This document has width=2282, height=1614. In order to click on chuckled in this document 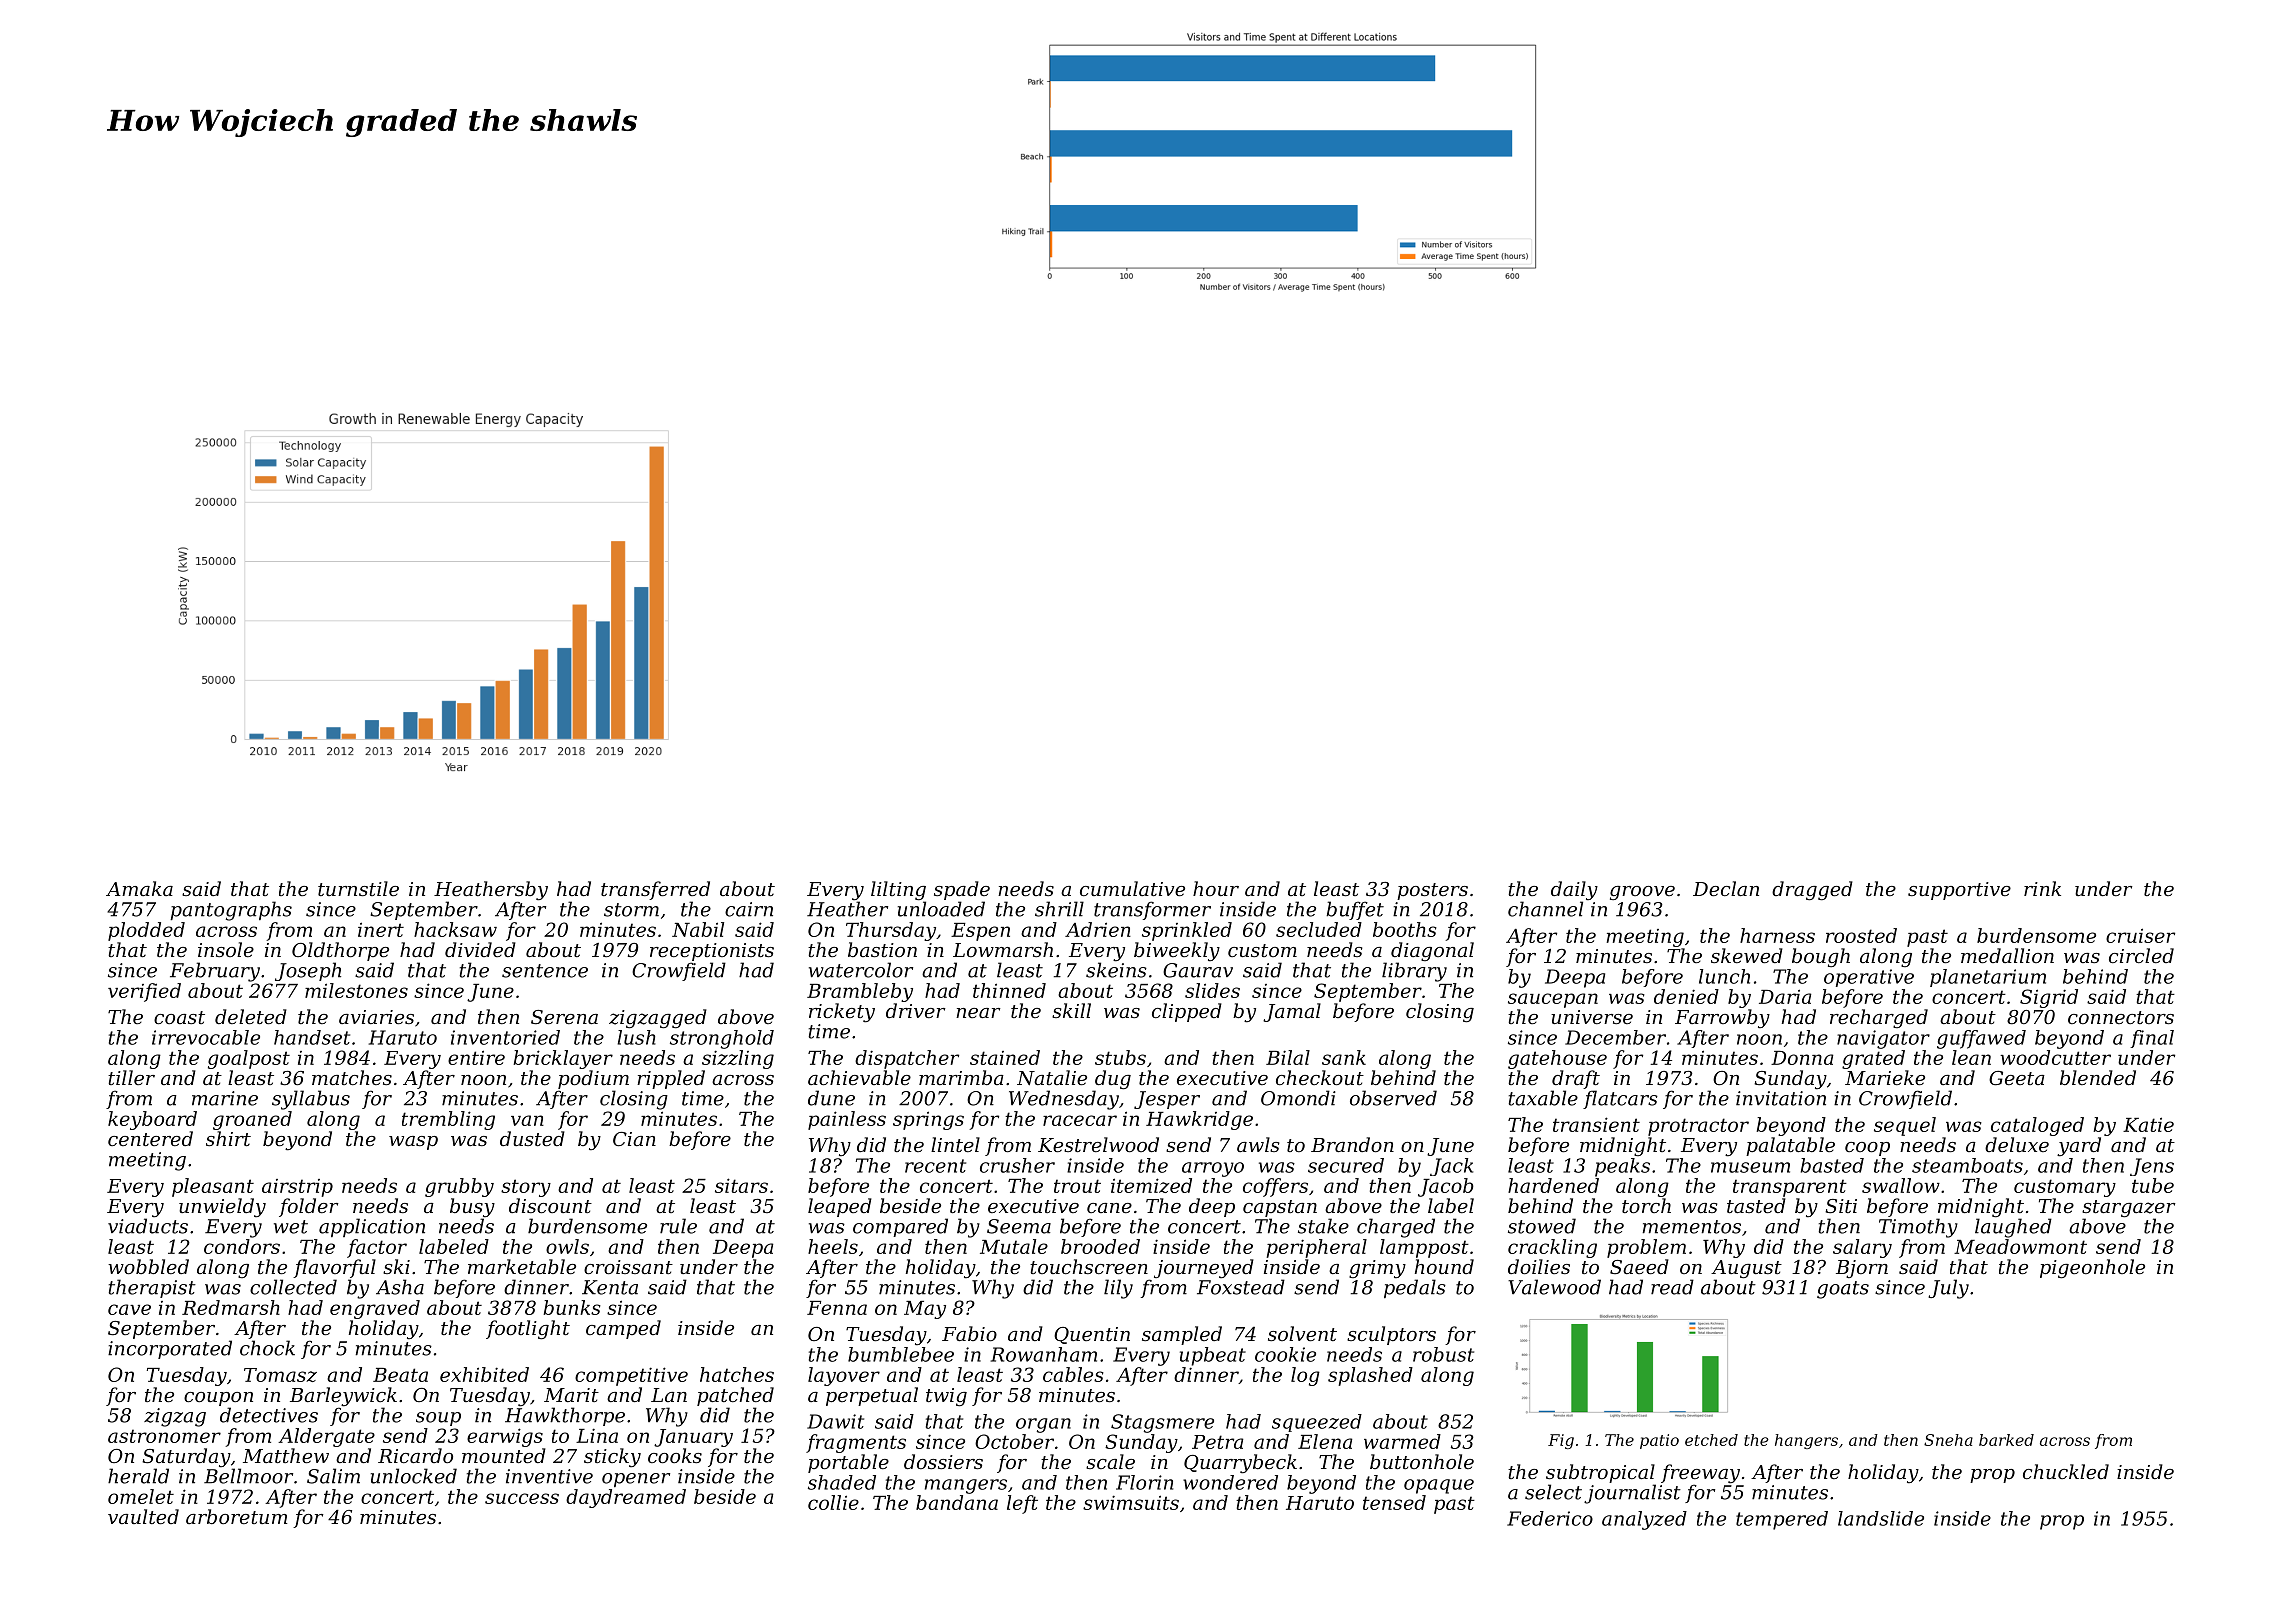, I will do `click(2066, 1471)`.
